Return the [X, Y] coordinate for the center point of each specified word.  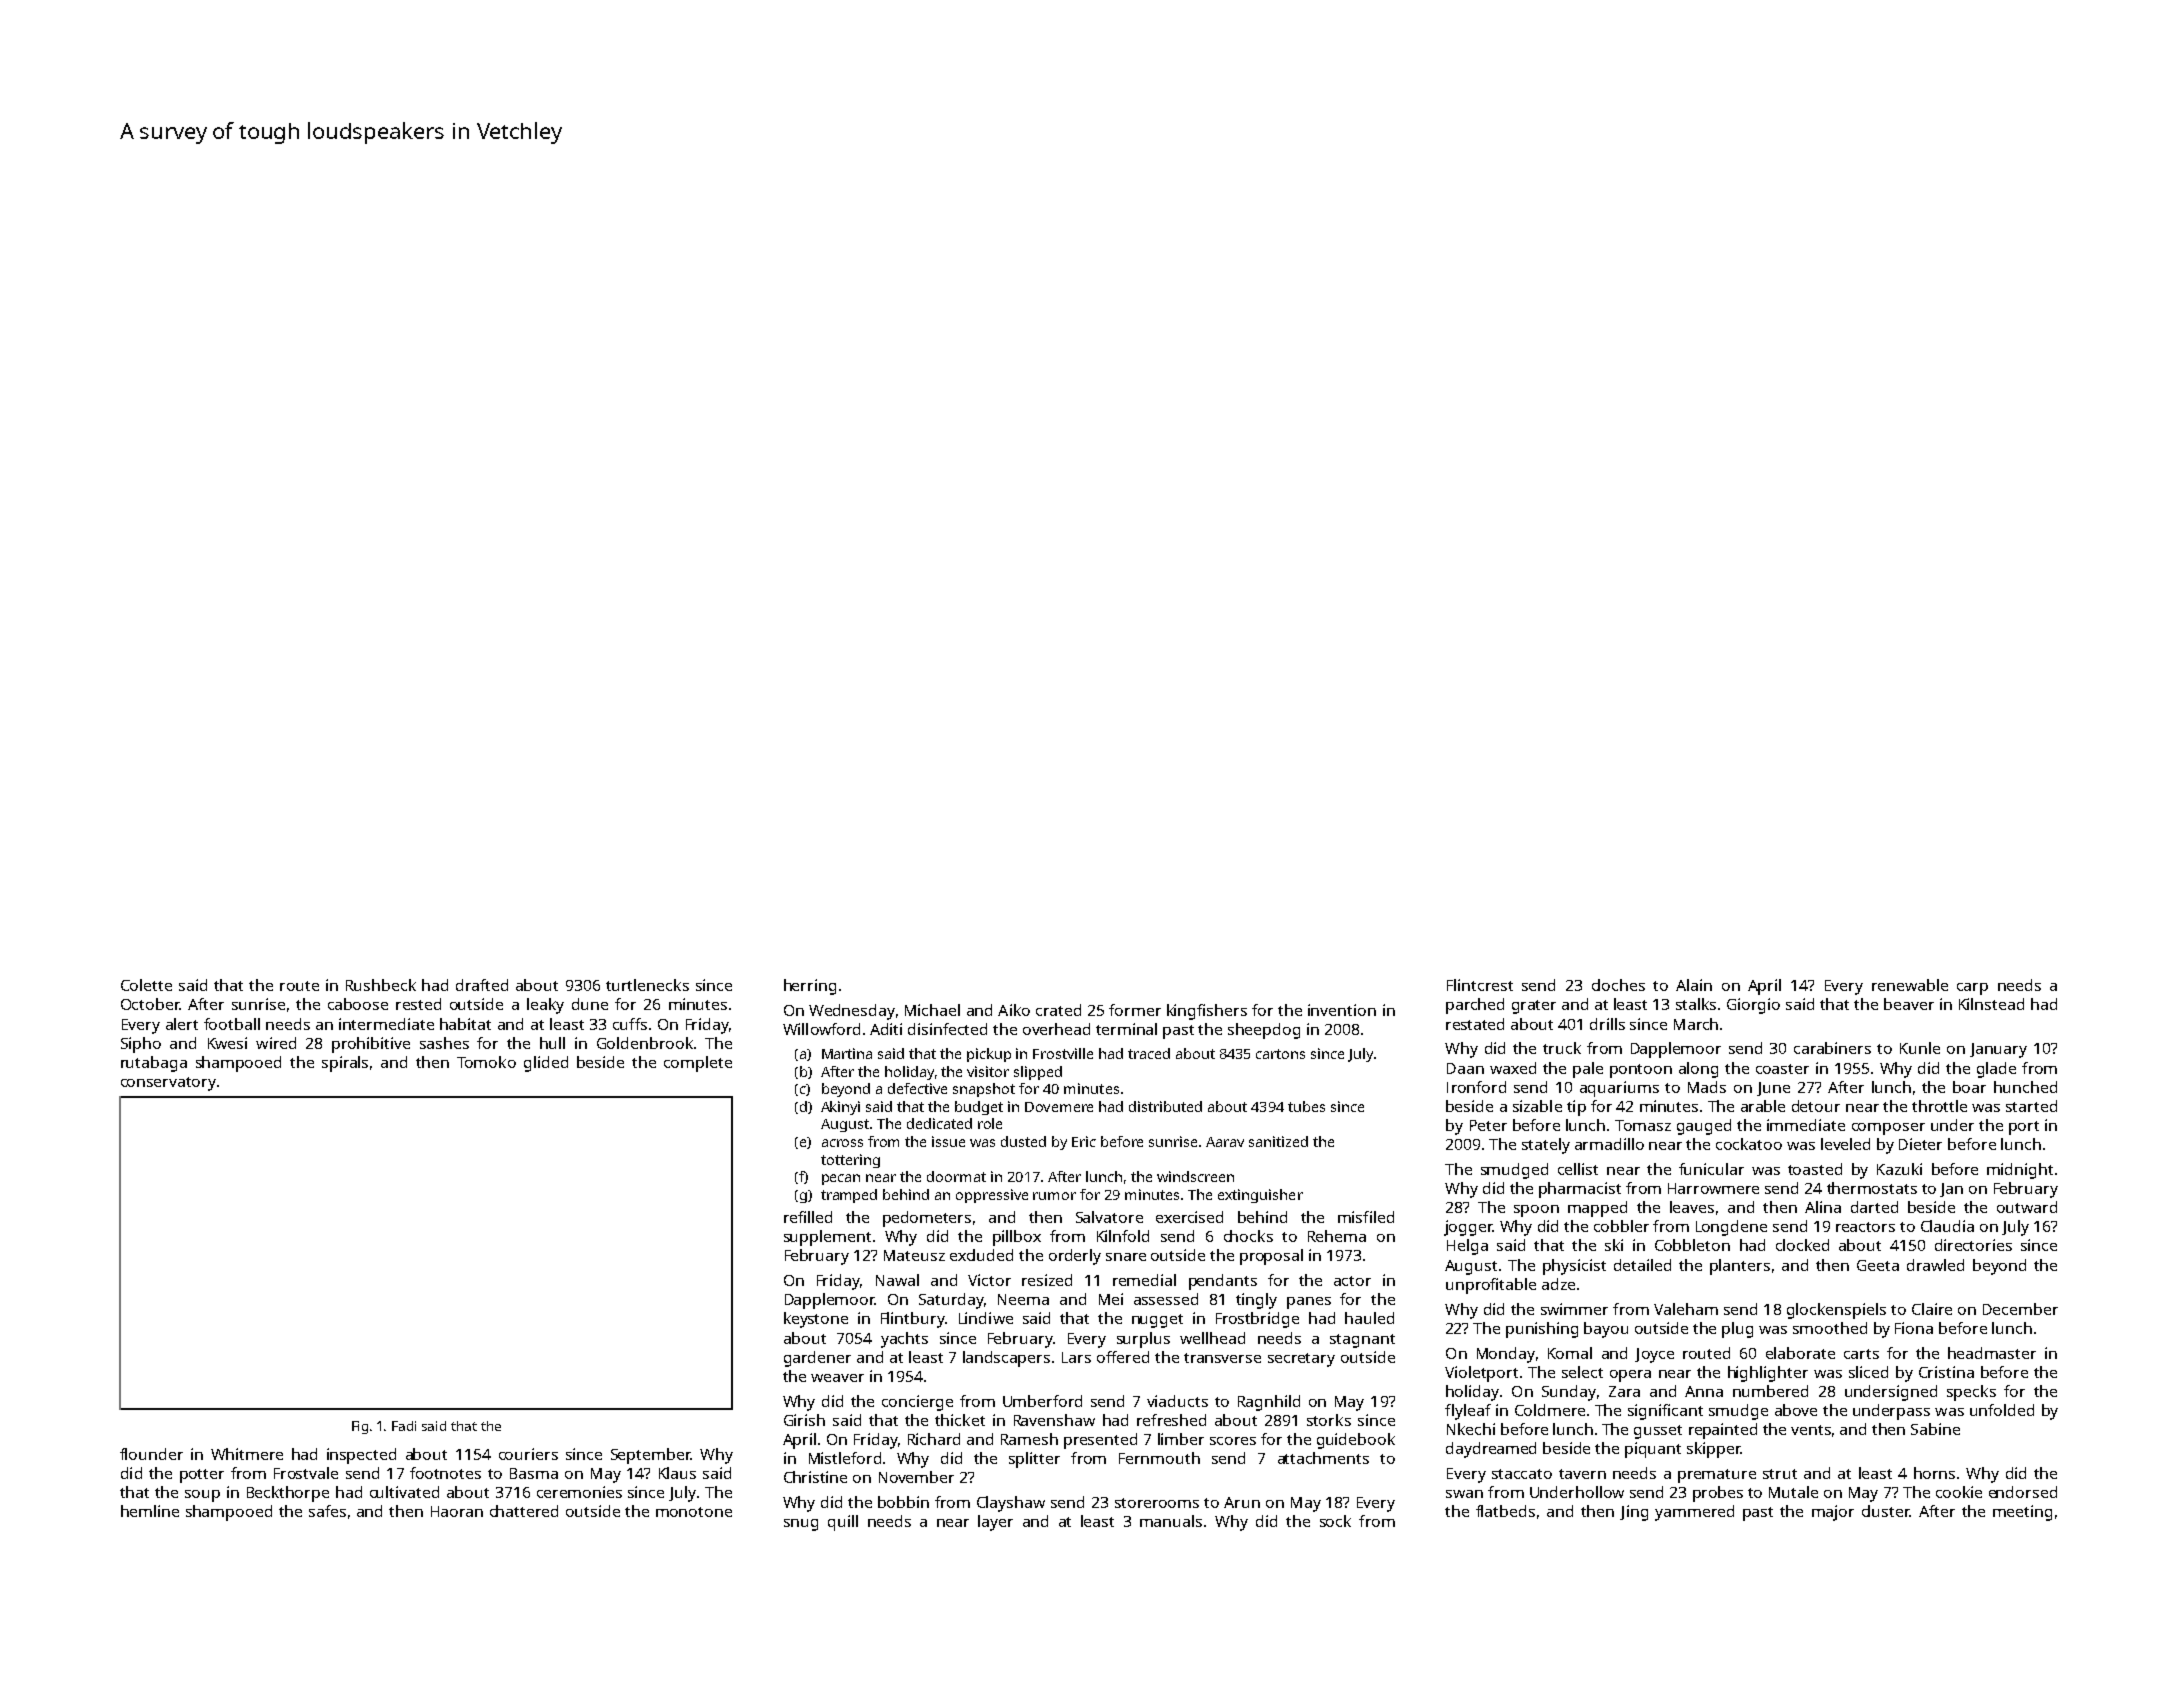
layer [995, 1523]
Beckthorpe [288, 1494]
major [1833, 1513]
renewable [1910, 985]
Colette [146, 985]
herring [810, 987]
